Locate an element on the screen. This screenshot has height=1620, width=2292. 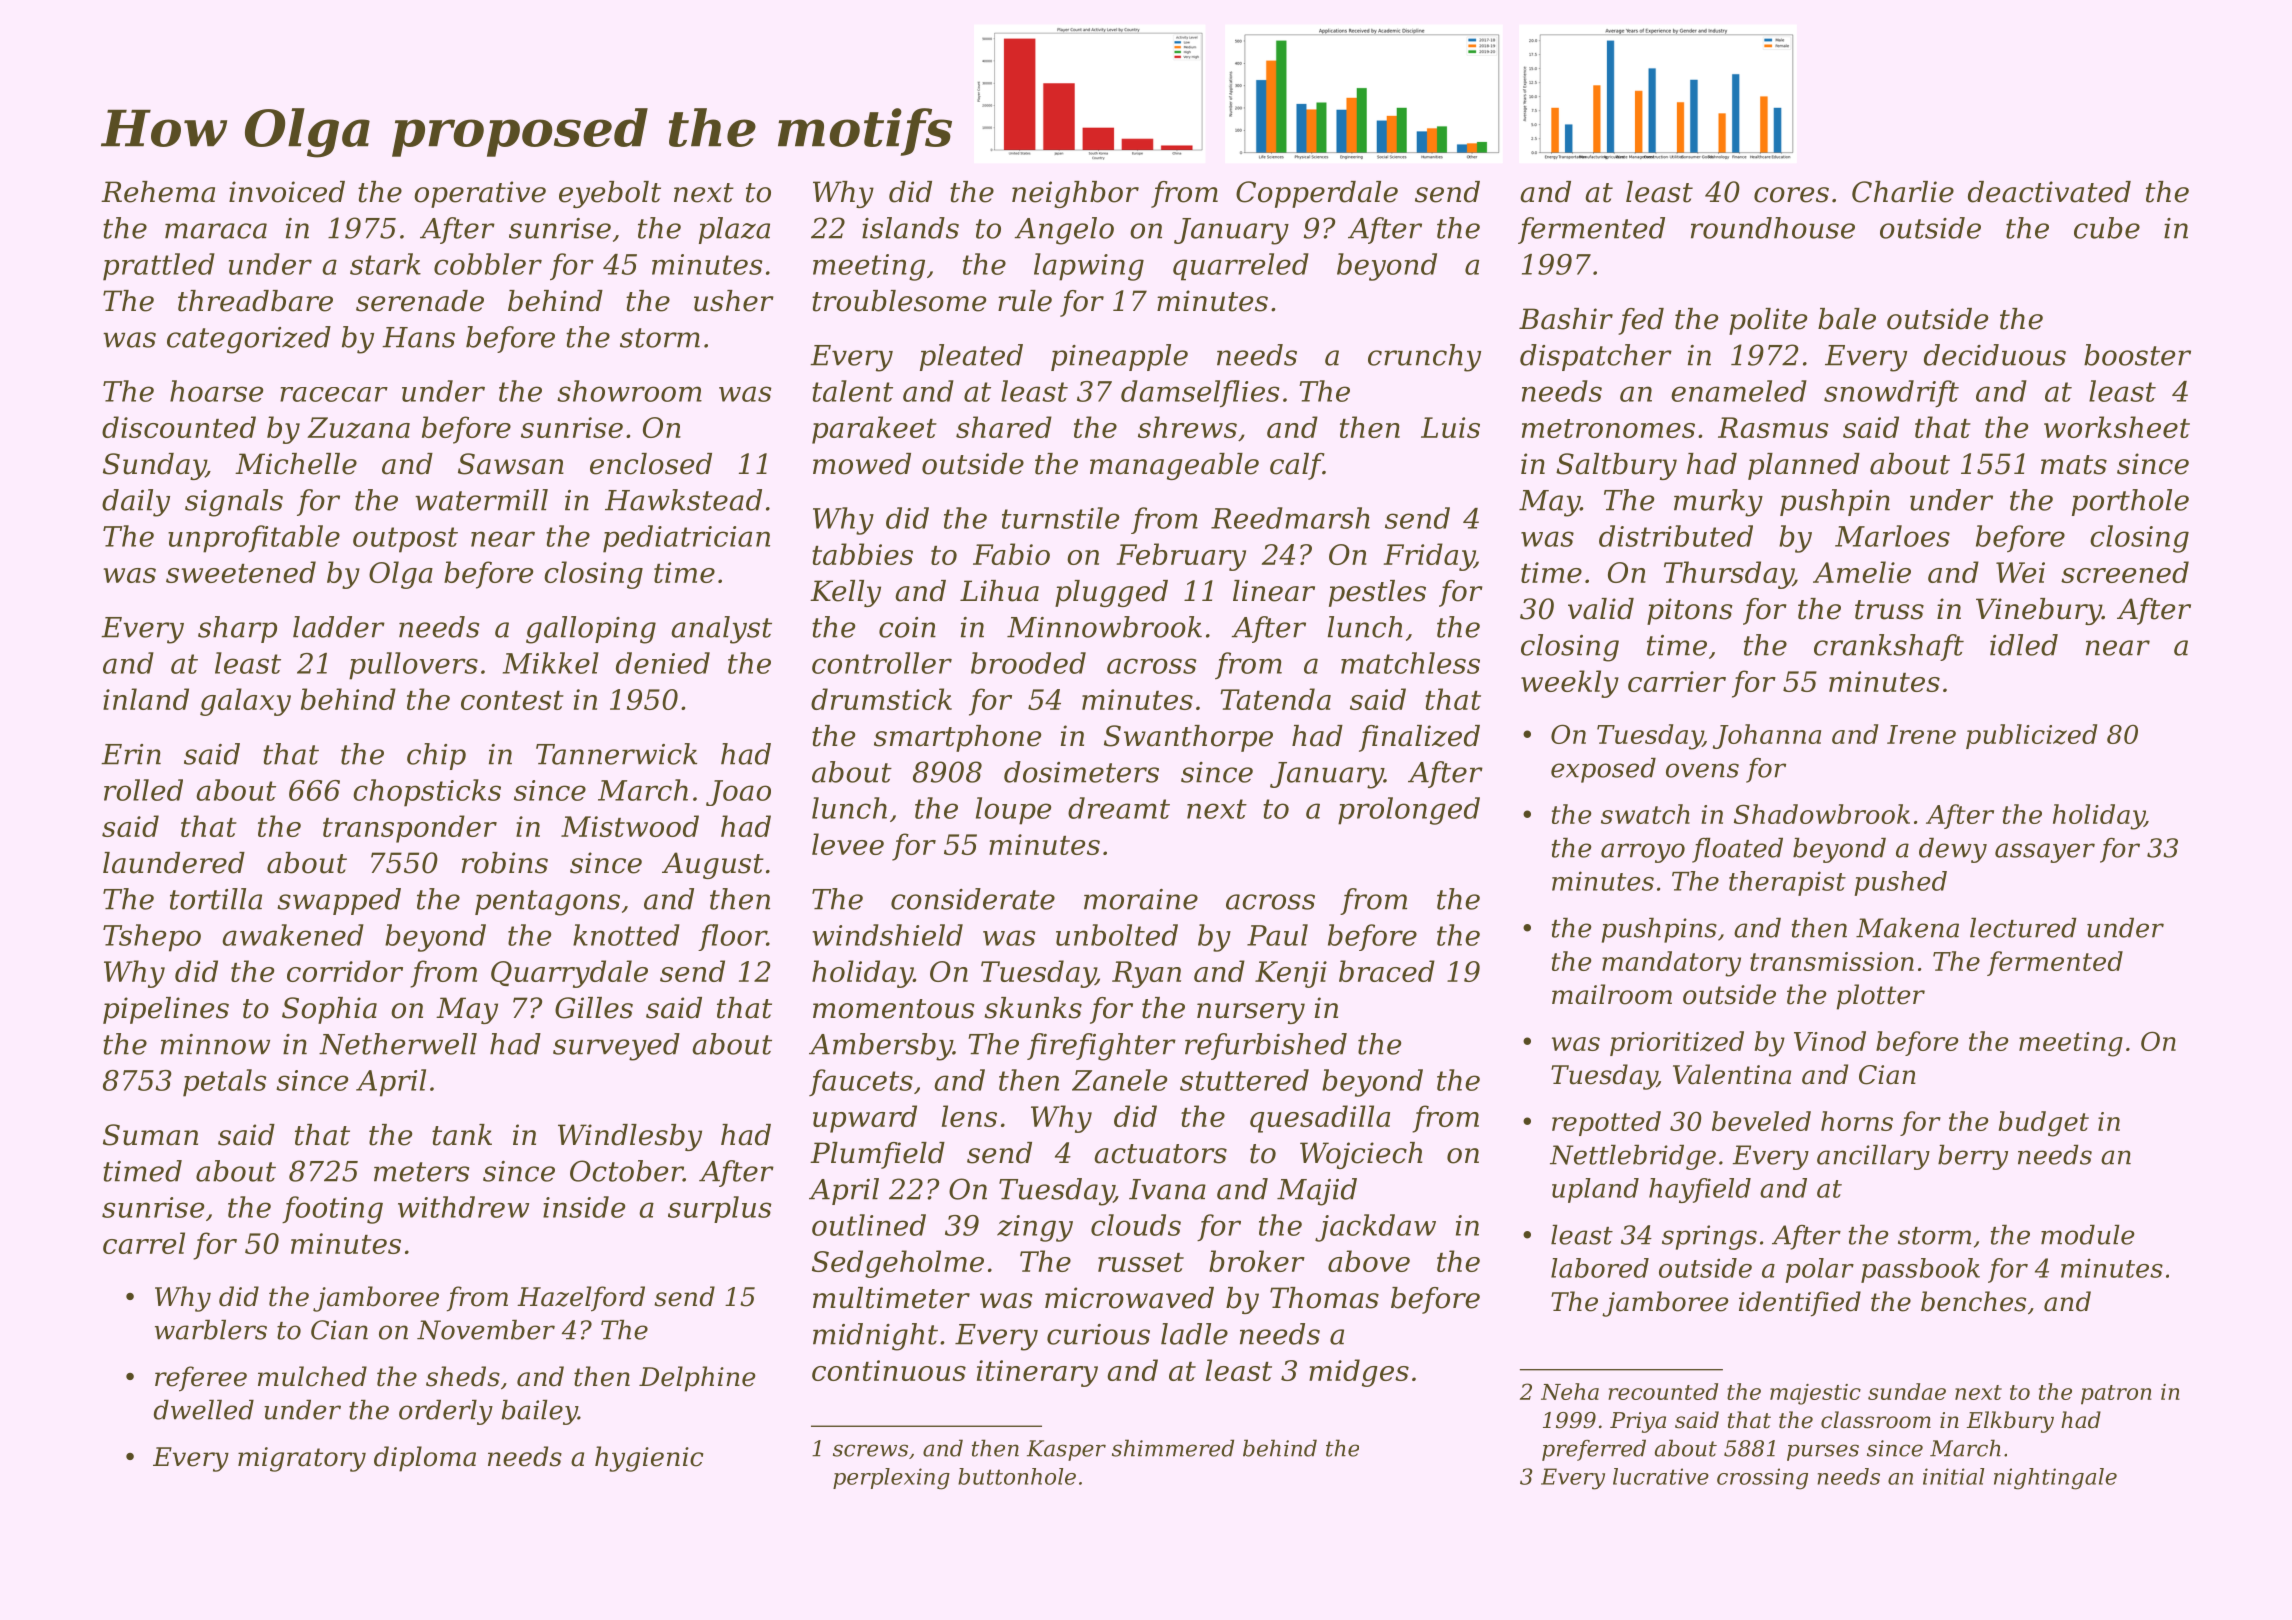
roundhouse is located at coordinates (1773, 228).
